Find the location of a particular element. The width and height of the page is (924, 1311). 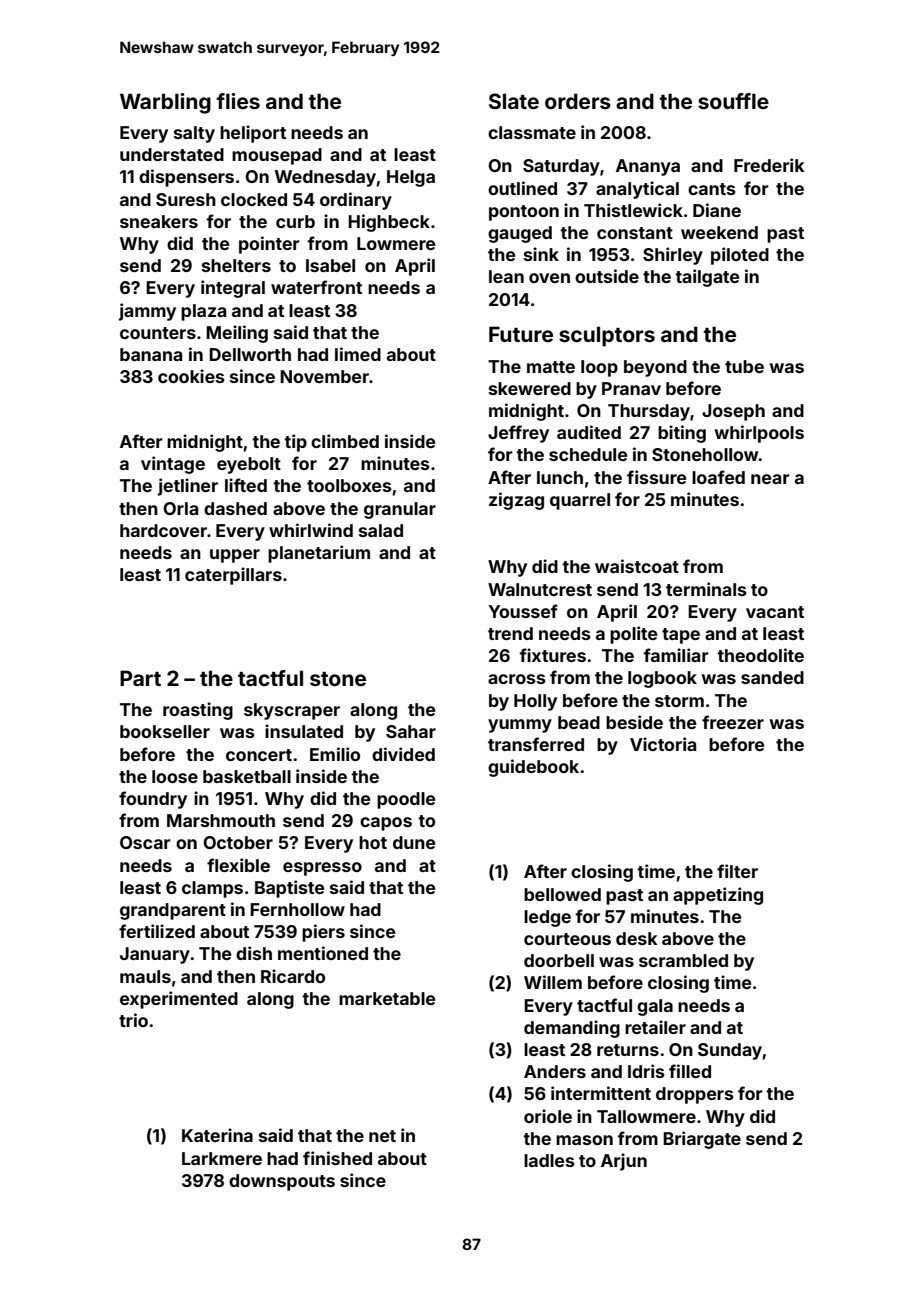

ladles is located at coordinates (549, 1160).
